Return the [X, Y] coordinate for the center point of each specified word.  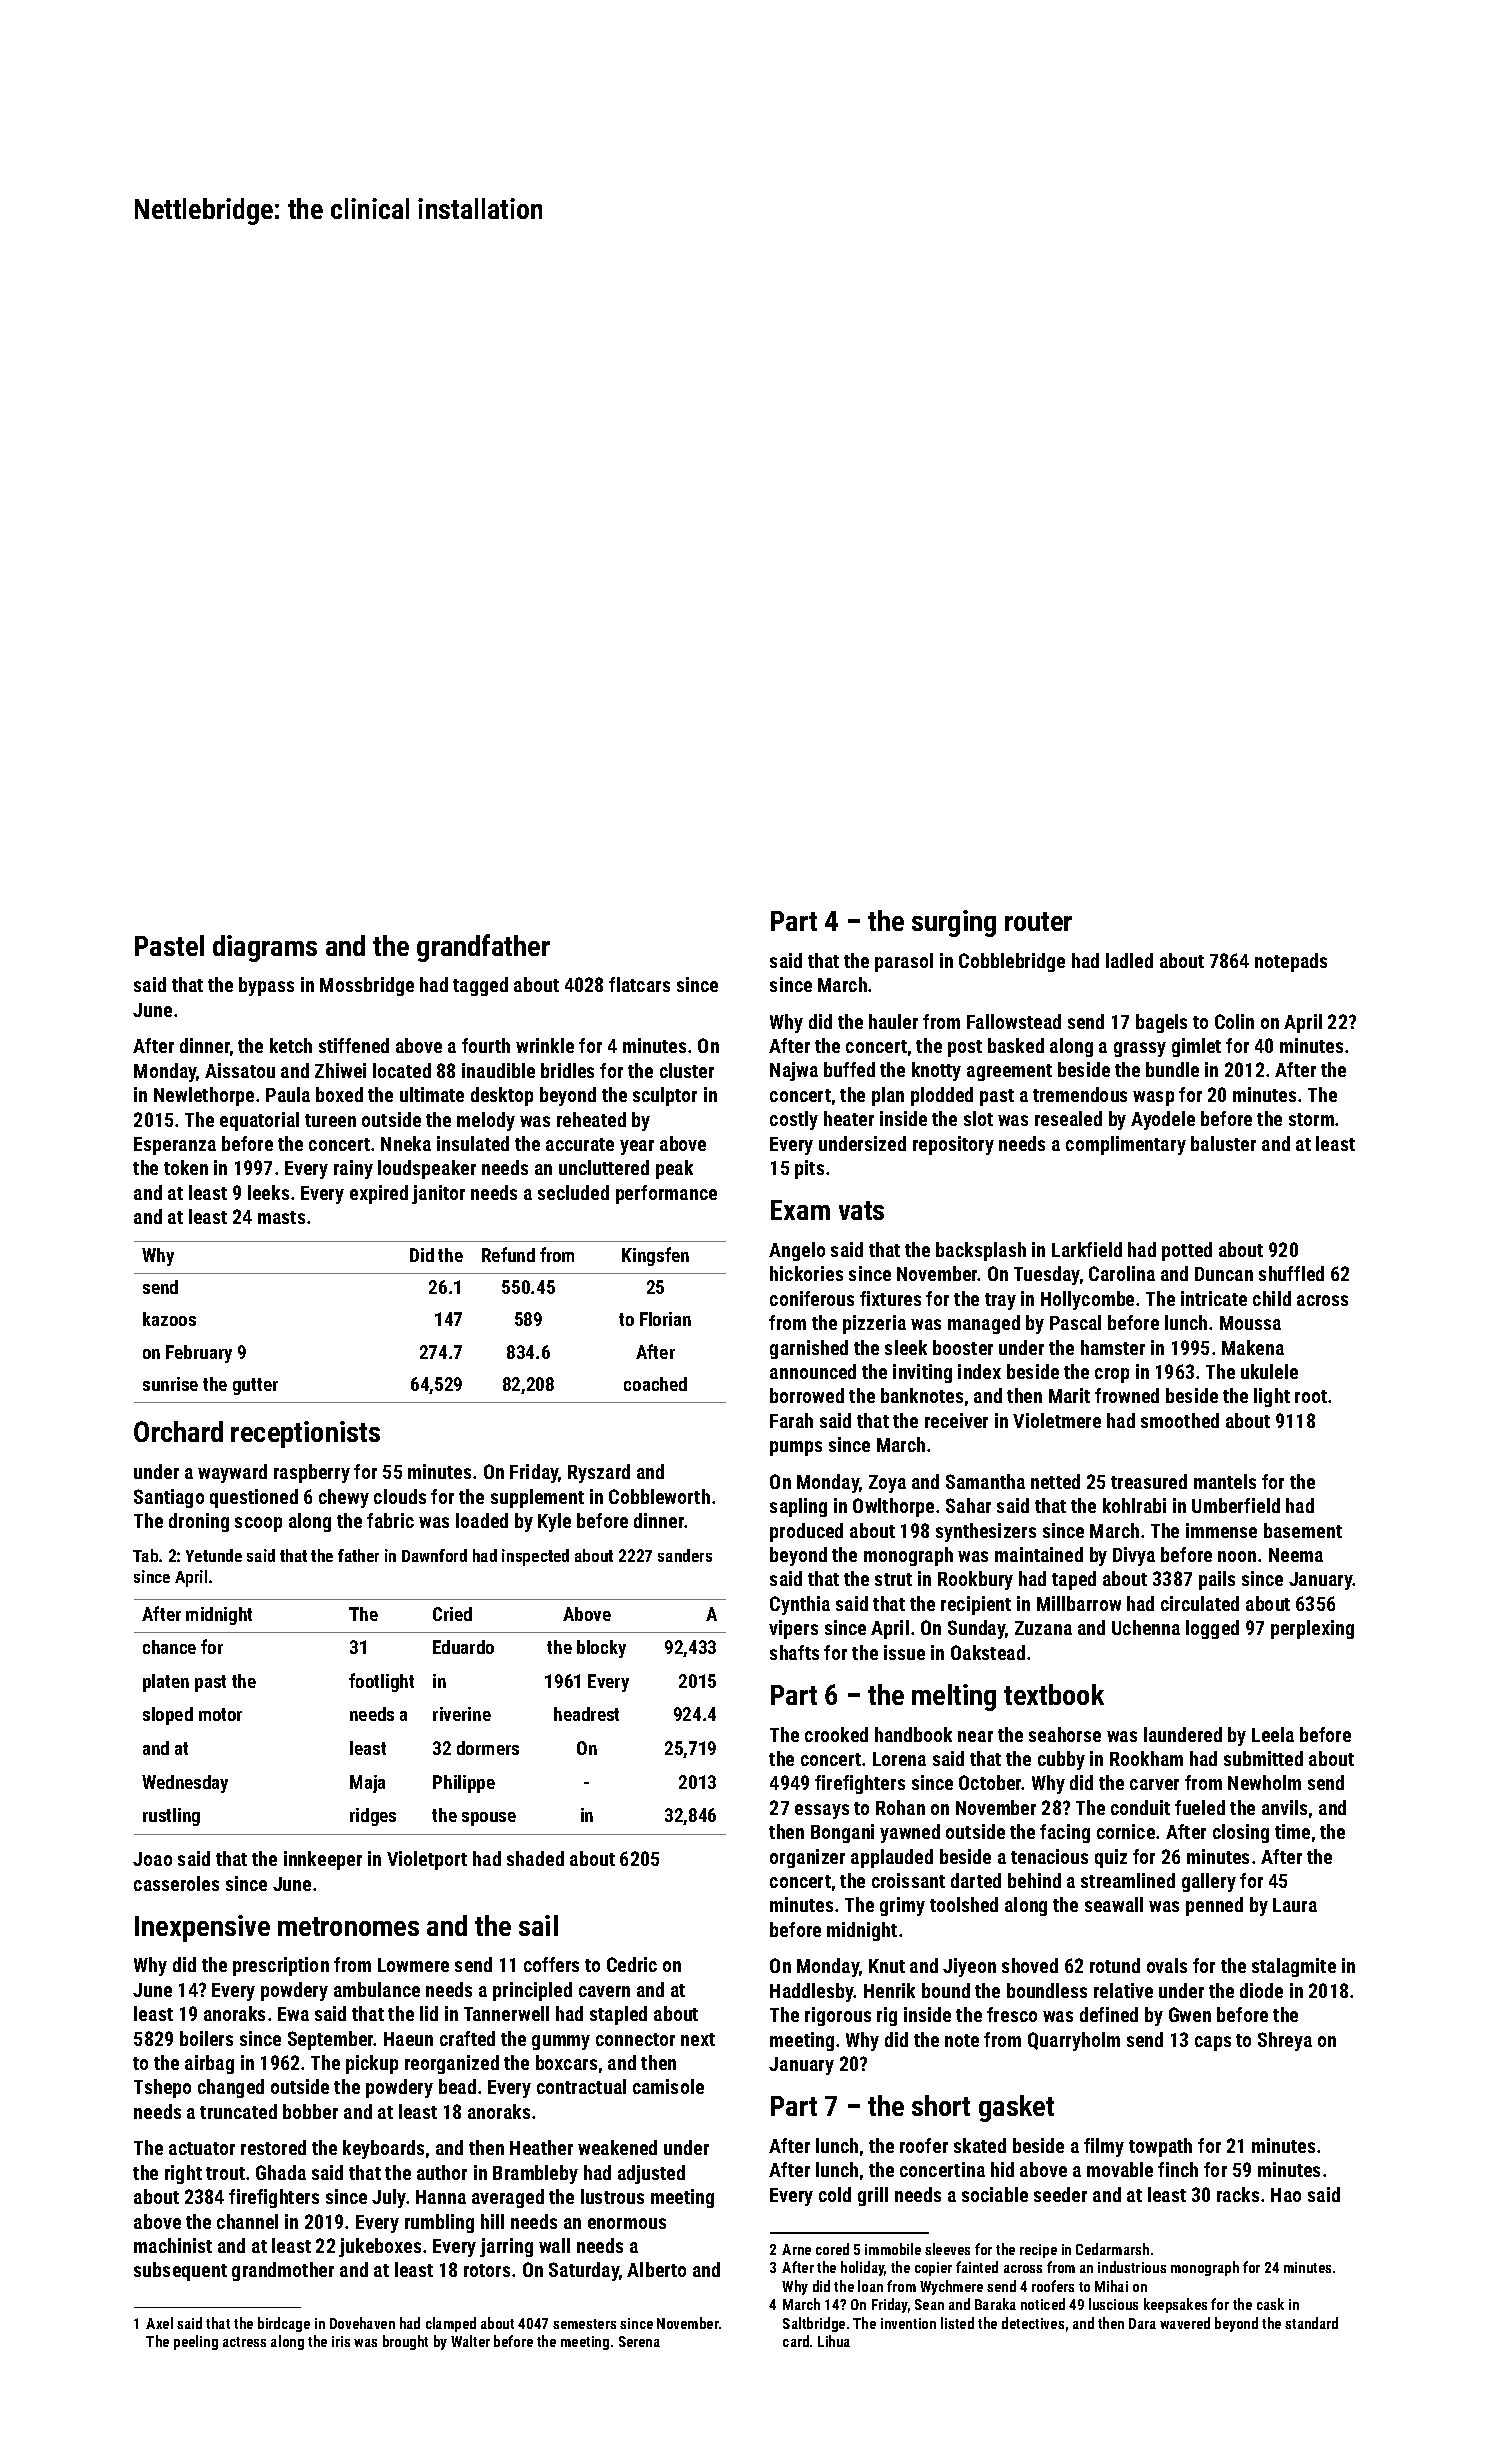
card [796, 2341]
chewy [344, 1498]
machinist [173, 2245]
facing [1065, 1833]
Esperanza [175, 1146]
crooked [836, 1734]
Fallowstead [1014, 1021]
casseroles [176, 1883]
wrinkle [545, 1045]
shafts [794, 1652]
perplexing [1312, 1629]
